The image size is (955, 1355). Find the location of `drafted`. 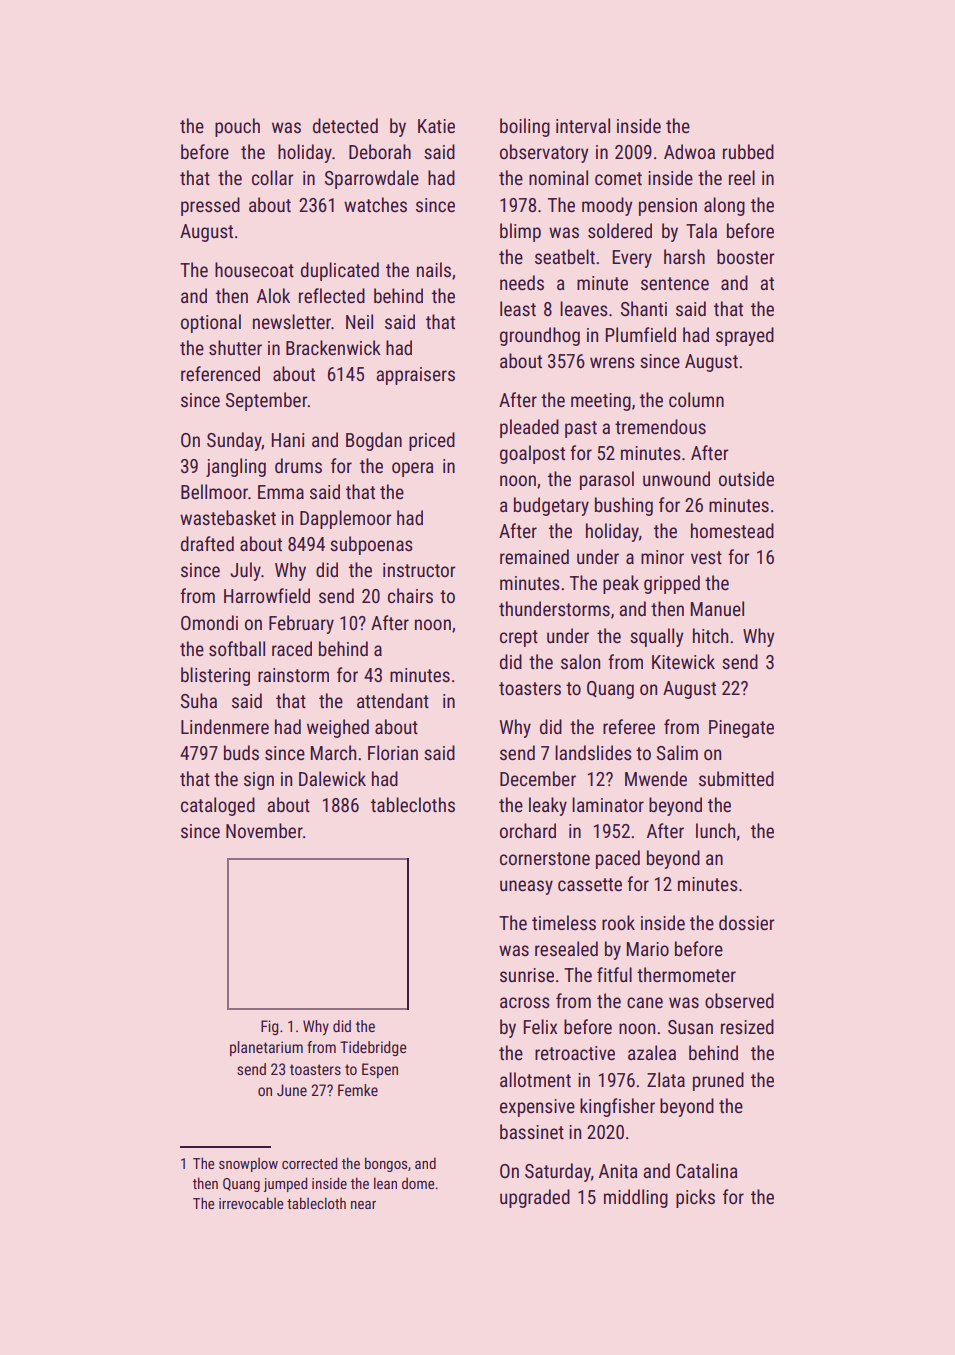

drafted is located at coordinates (207, 543).
